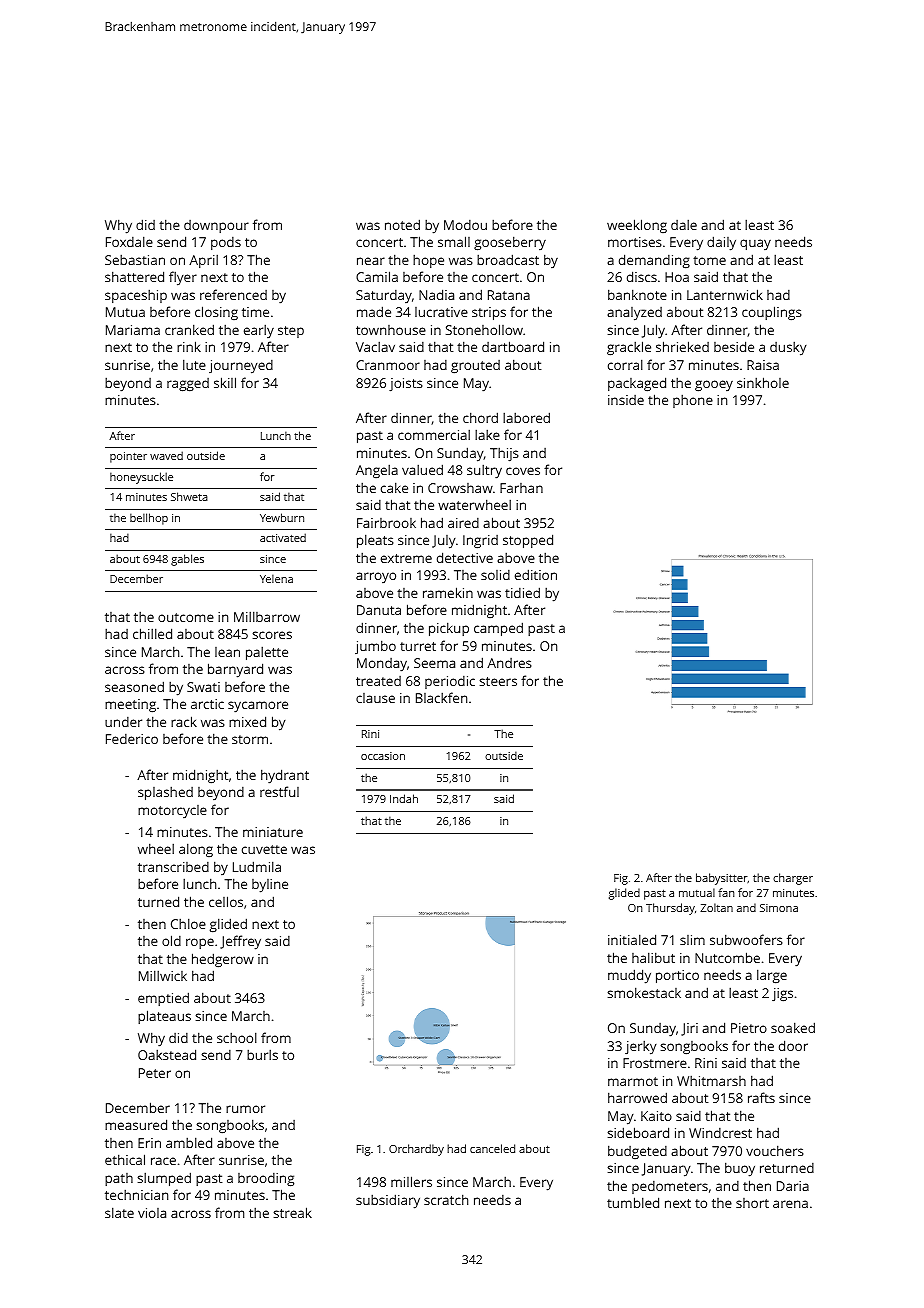 The height and width of the document is (1308, 924). Describe the element at coordinates (626, 400) in the document. I see `inside` at that location.
